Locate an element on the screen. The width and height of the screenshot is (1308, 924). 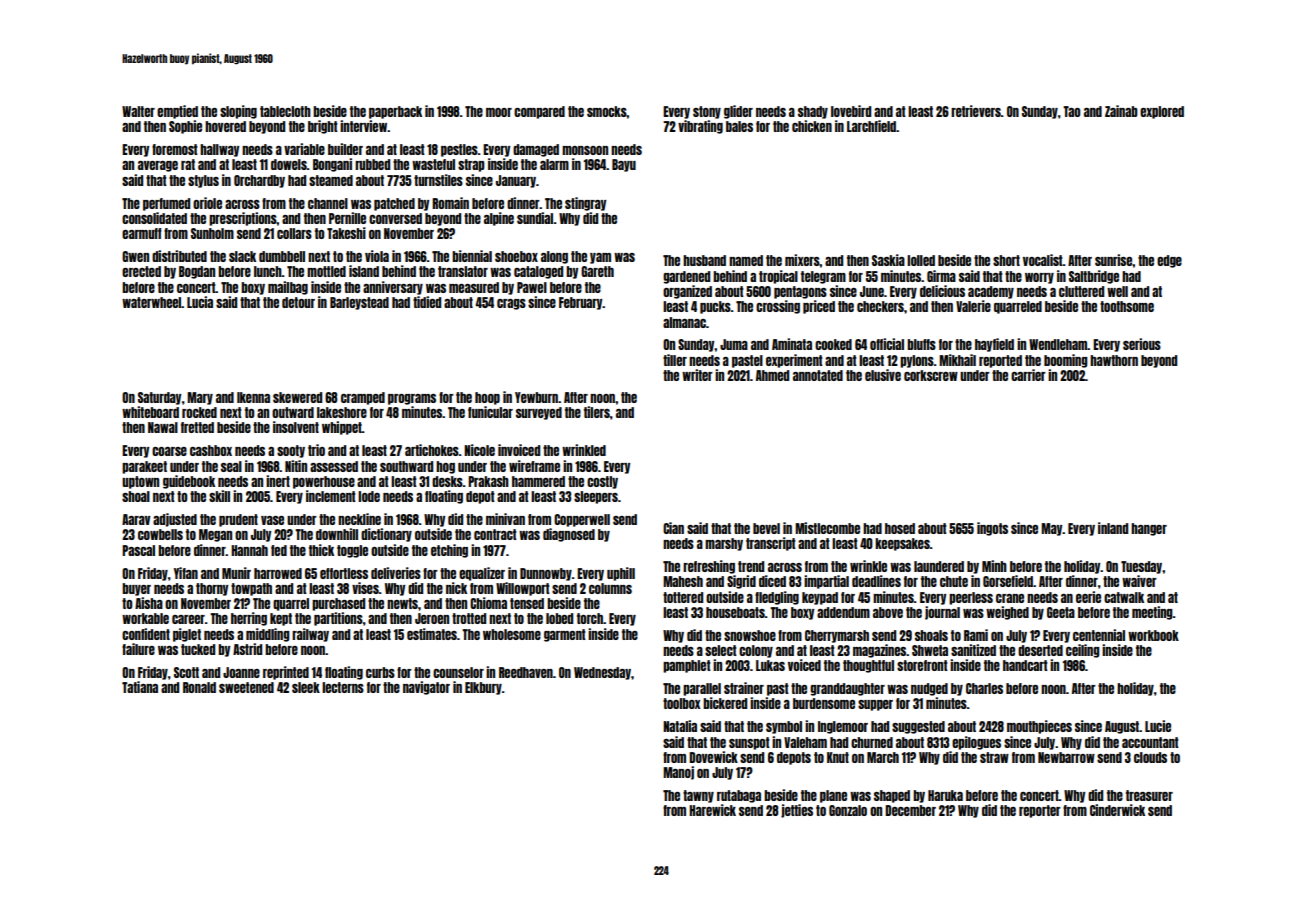
worry is located at coordinates (1039, 278).
